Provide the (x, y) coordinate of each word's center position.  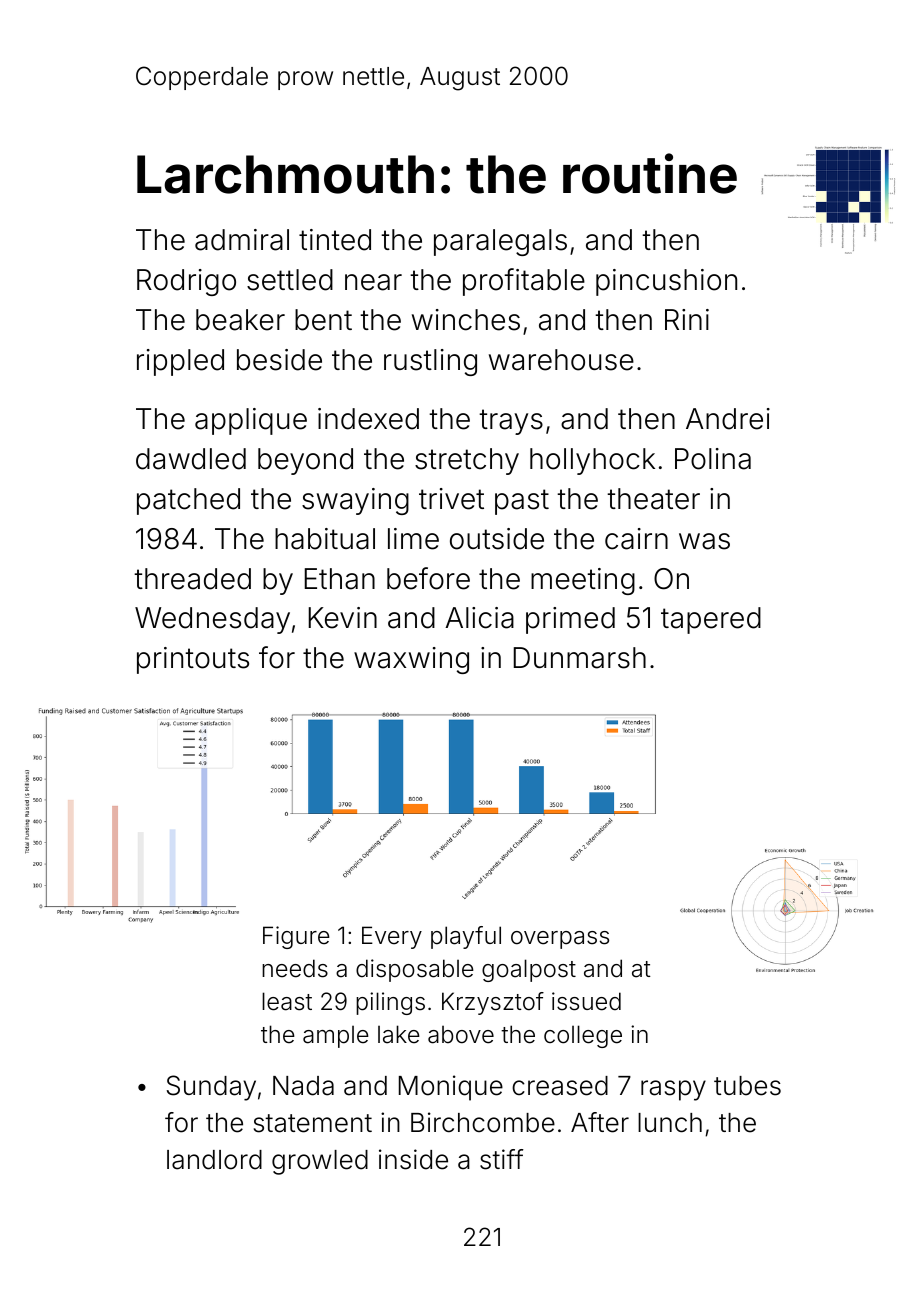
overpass (560, 940)
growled (320, 1162)
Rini (687, 319)
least (287, 1001)
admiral (242, 240)
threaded (192, 579)
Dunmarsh (580, 658)
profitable (524, 282)
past (522, 502)
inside (413, 1159)
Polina (713, 459)
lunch (670, 1123)
